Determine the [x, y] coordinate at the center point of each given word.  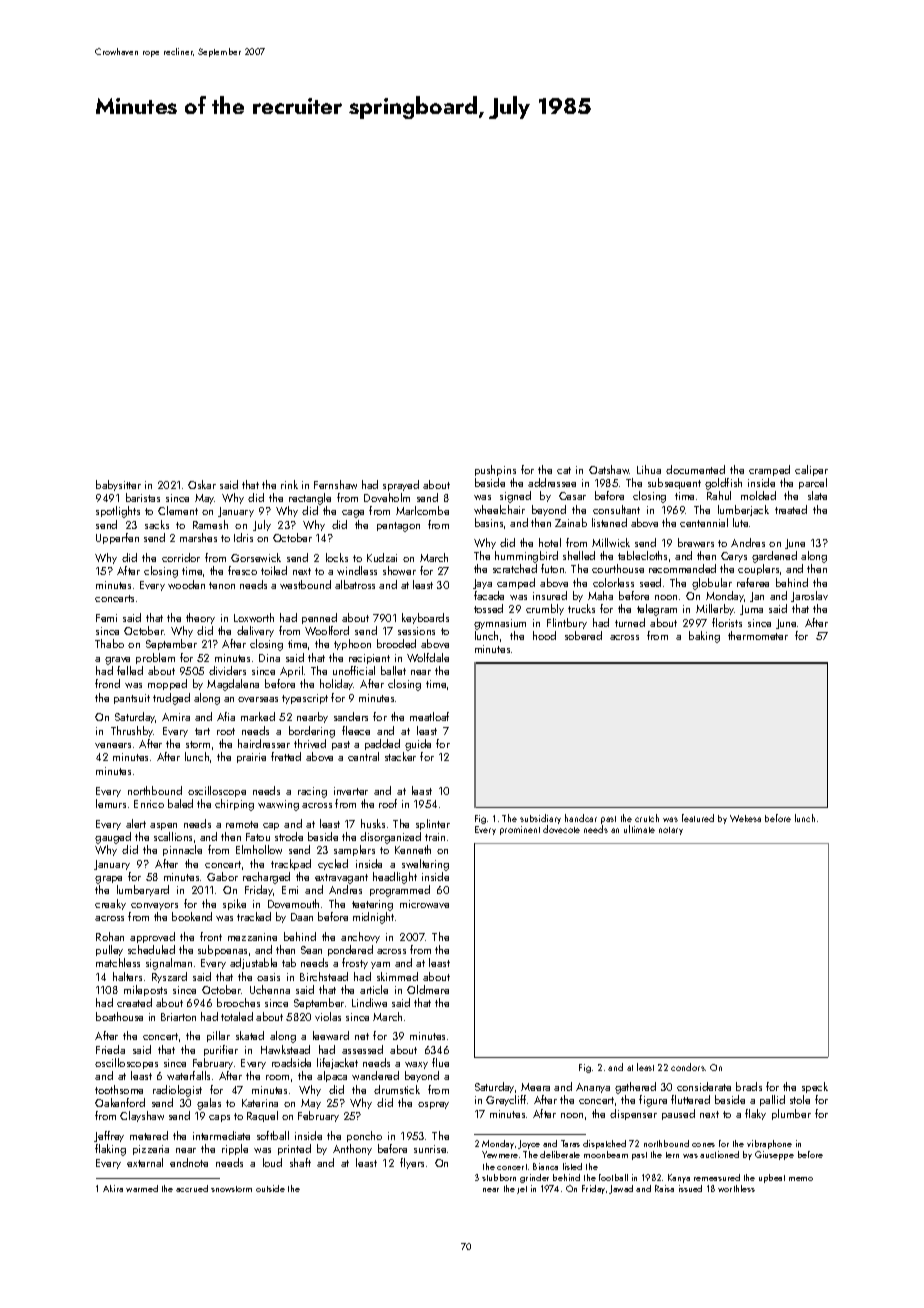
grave [117, 661]
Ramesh [210, 524]
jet [522, 1190]
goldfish [723, 484]
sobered [583, 635]
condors [688, 1067]
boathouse [119, 1016]
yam [380, 965]
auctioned [719, 1154]
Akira [113, 1188]
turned [630, 622]
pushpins [495, 470]
